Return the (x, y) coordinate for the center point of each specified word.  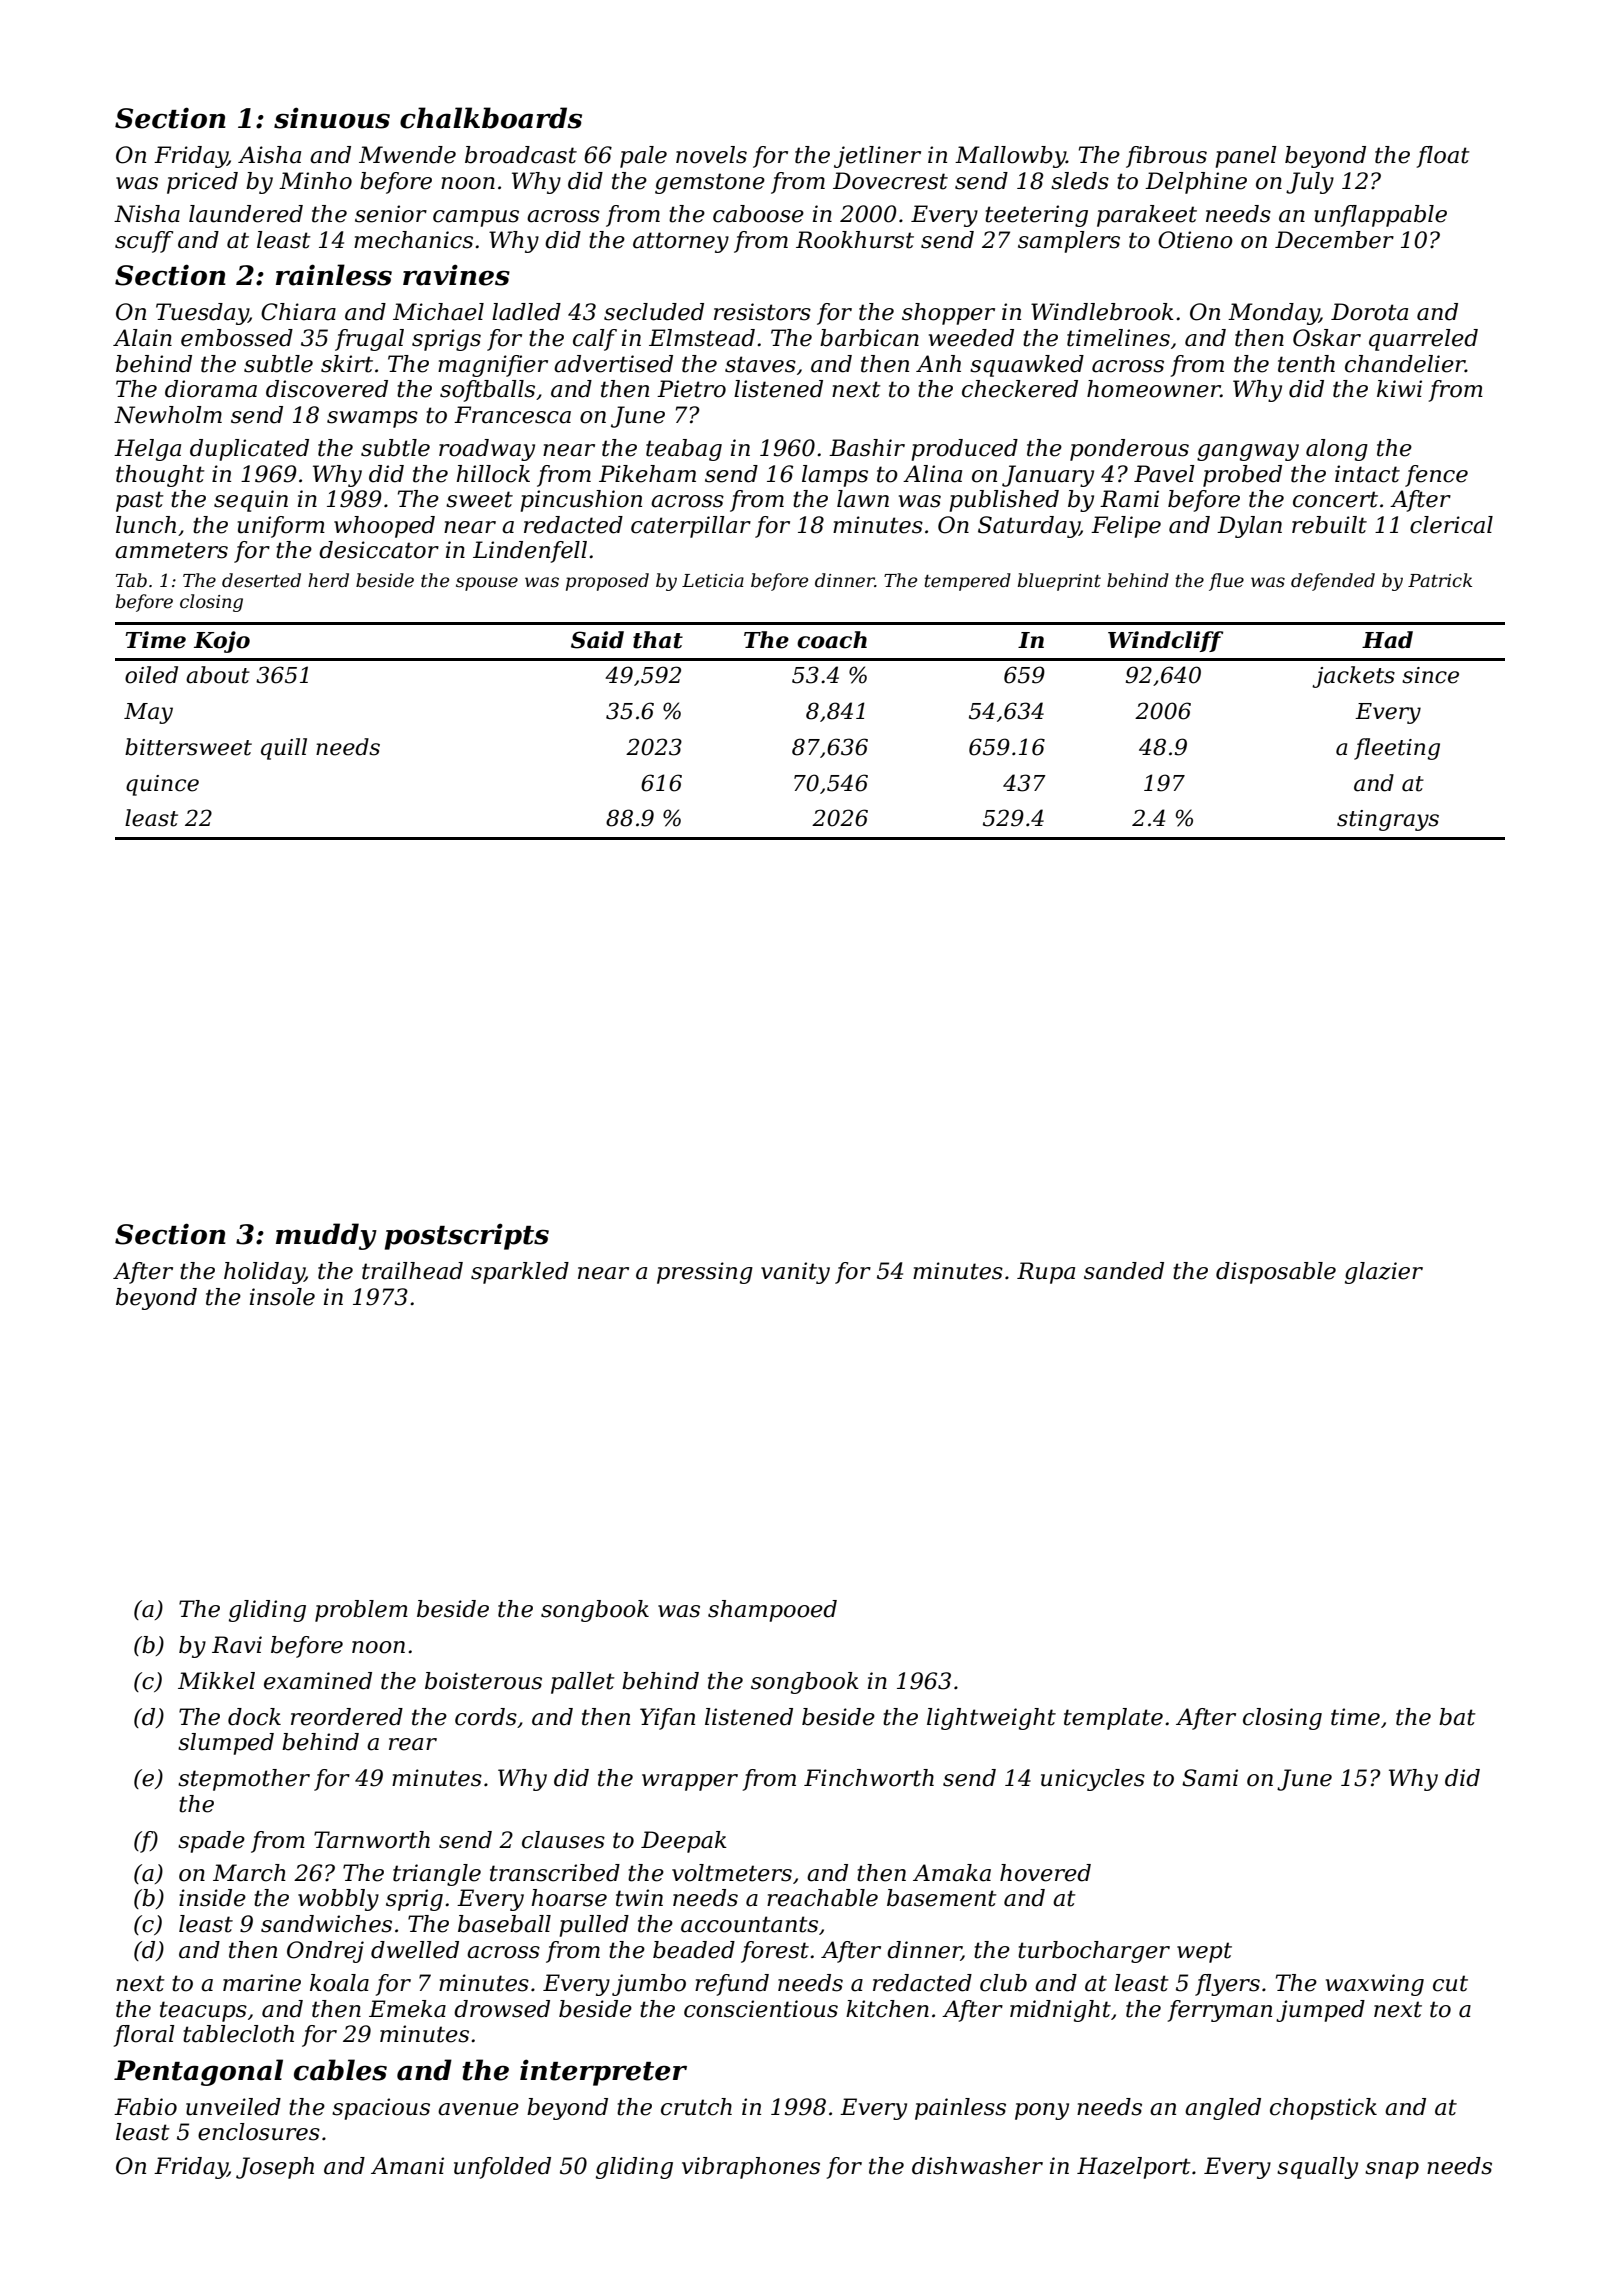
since (1430, 675)
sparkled (520, 1273)
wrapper (690, 1782)
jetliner (877, 157)
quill (284, 749)
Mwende (407, 155)
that (658, 640)
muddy (326, 1236)
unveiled (233, 2107)
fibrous (1166, 157)
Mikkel (216, 1681)
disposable (1276, 1273)
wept (1204, 1952)
